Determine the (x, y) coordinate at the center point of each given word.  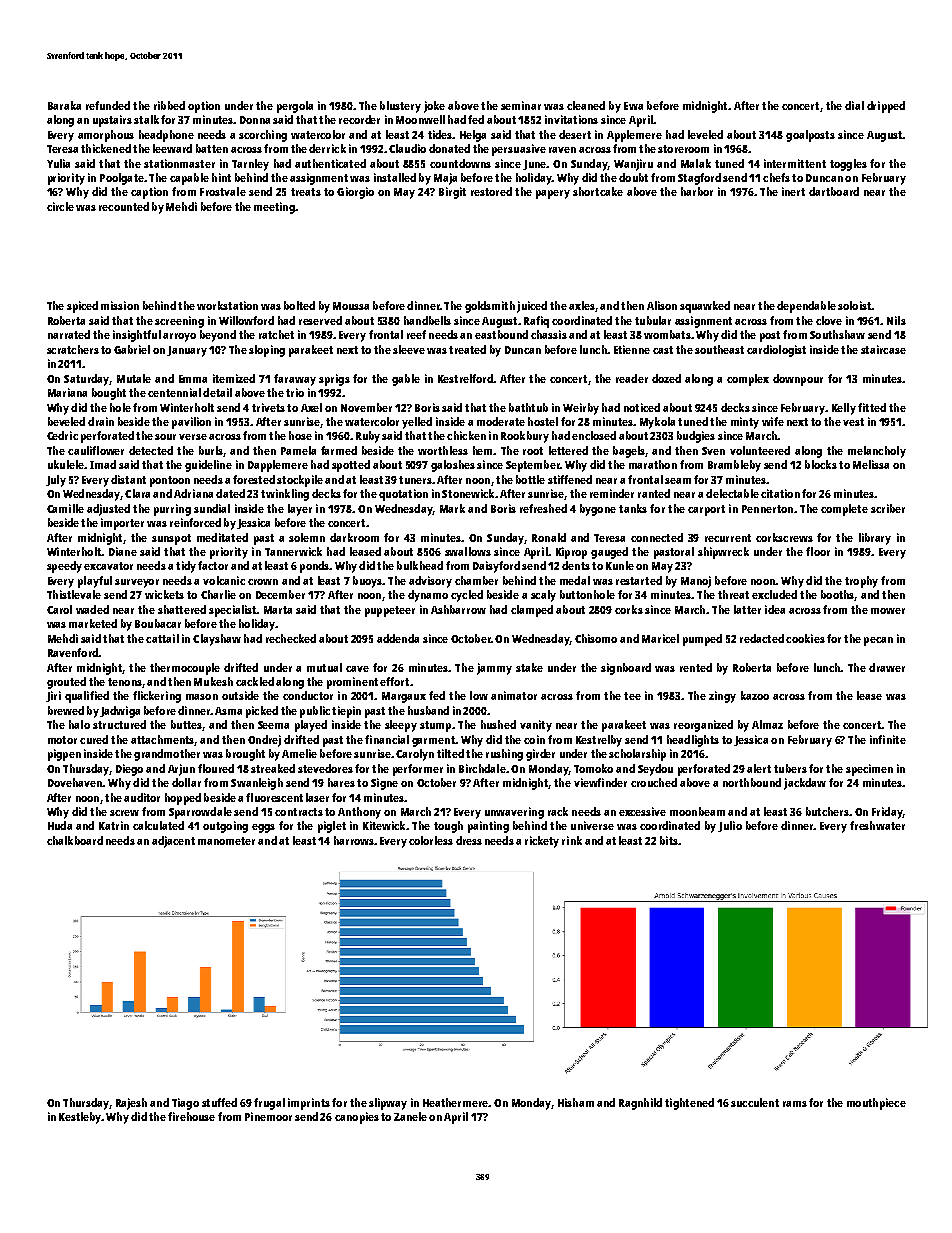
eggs (263, 828)
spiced (82, 307)
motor (62, 740)
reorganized (703, 726)
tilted (450, 753)
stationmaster (179, 163)
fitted (872, 407)
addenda (398, 638)
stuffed (219, 1102)
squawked (705, 307)
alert (759, 768)
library (875, 539)
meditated (222, 537)
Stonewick (468, 493)
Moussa (351, 306)
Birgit (452, 193)
